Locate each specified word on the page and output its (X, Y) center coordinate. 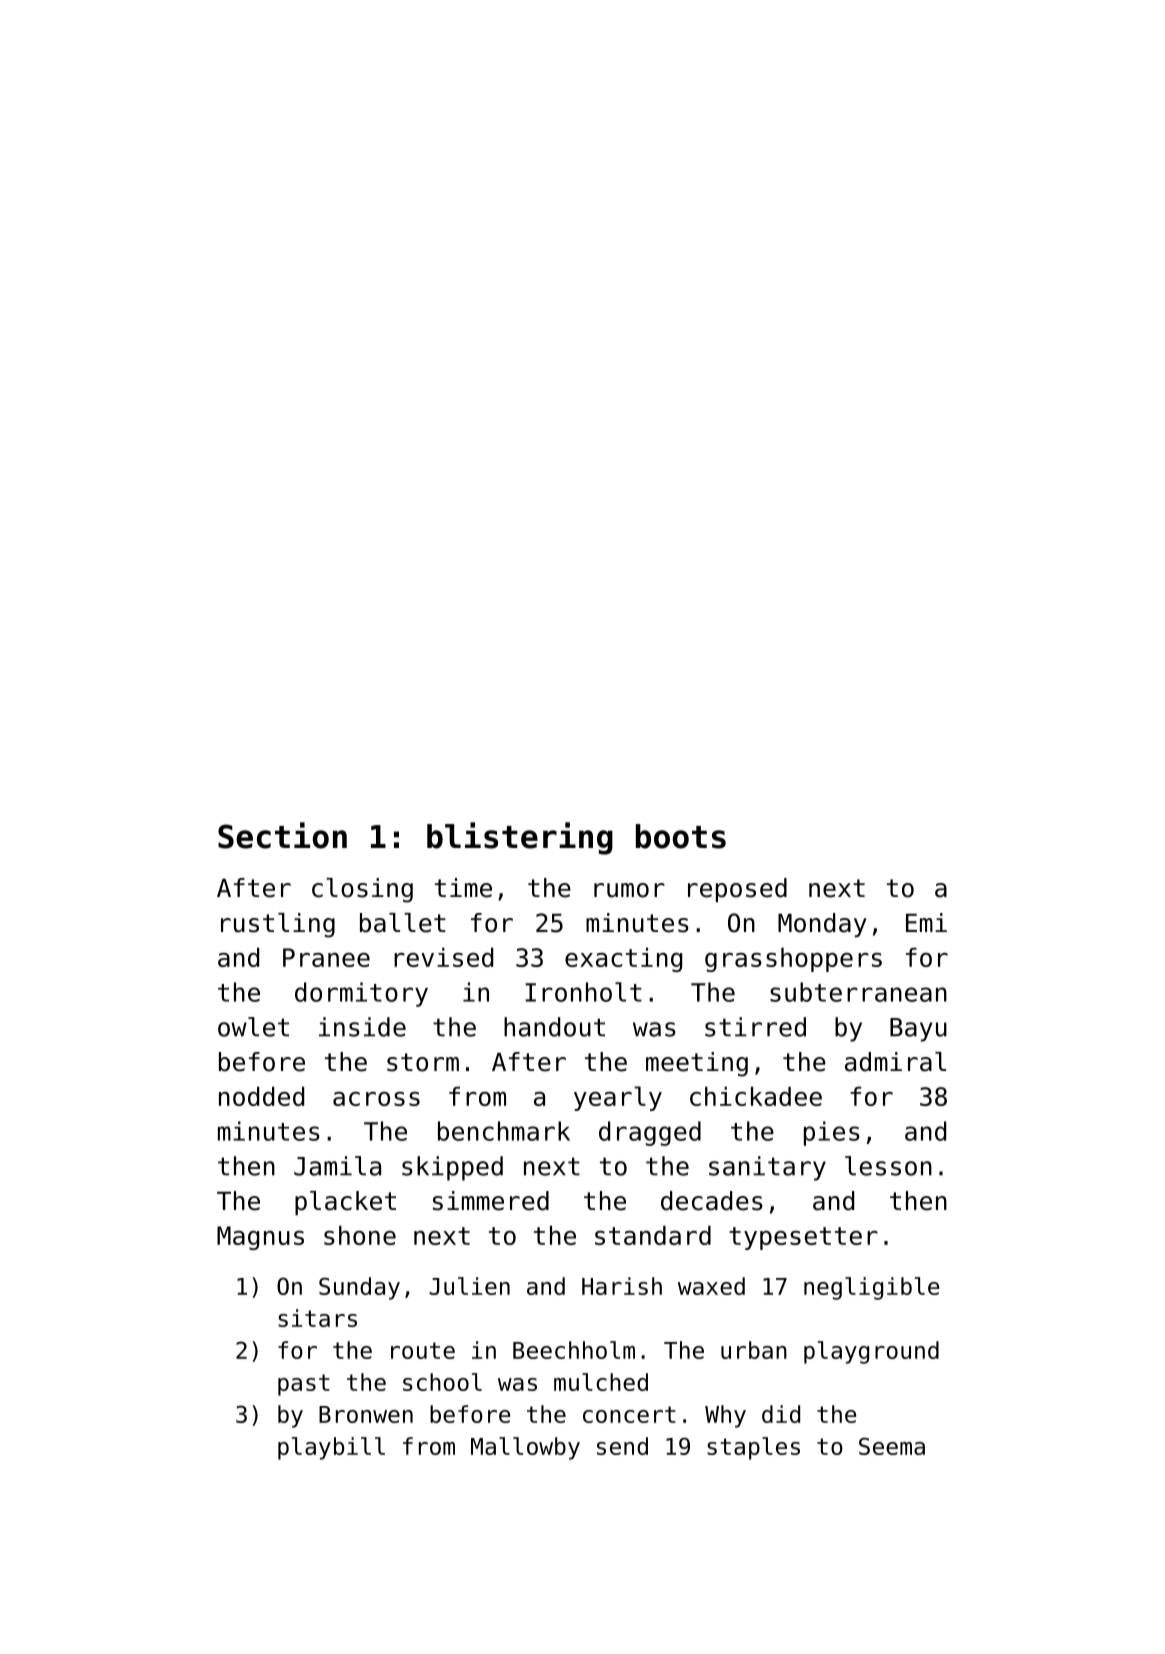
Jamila (337, 1166)
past (304, 1385)
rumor (629, 890)
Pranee (326, 957)
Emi (926, 922)
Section (282, 835)
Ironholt (583, 992)
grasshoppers (793, 959)
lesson (888, 1166)
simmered (491, 1201)
